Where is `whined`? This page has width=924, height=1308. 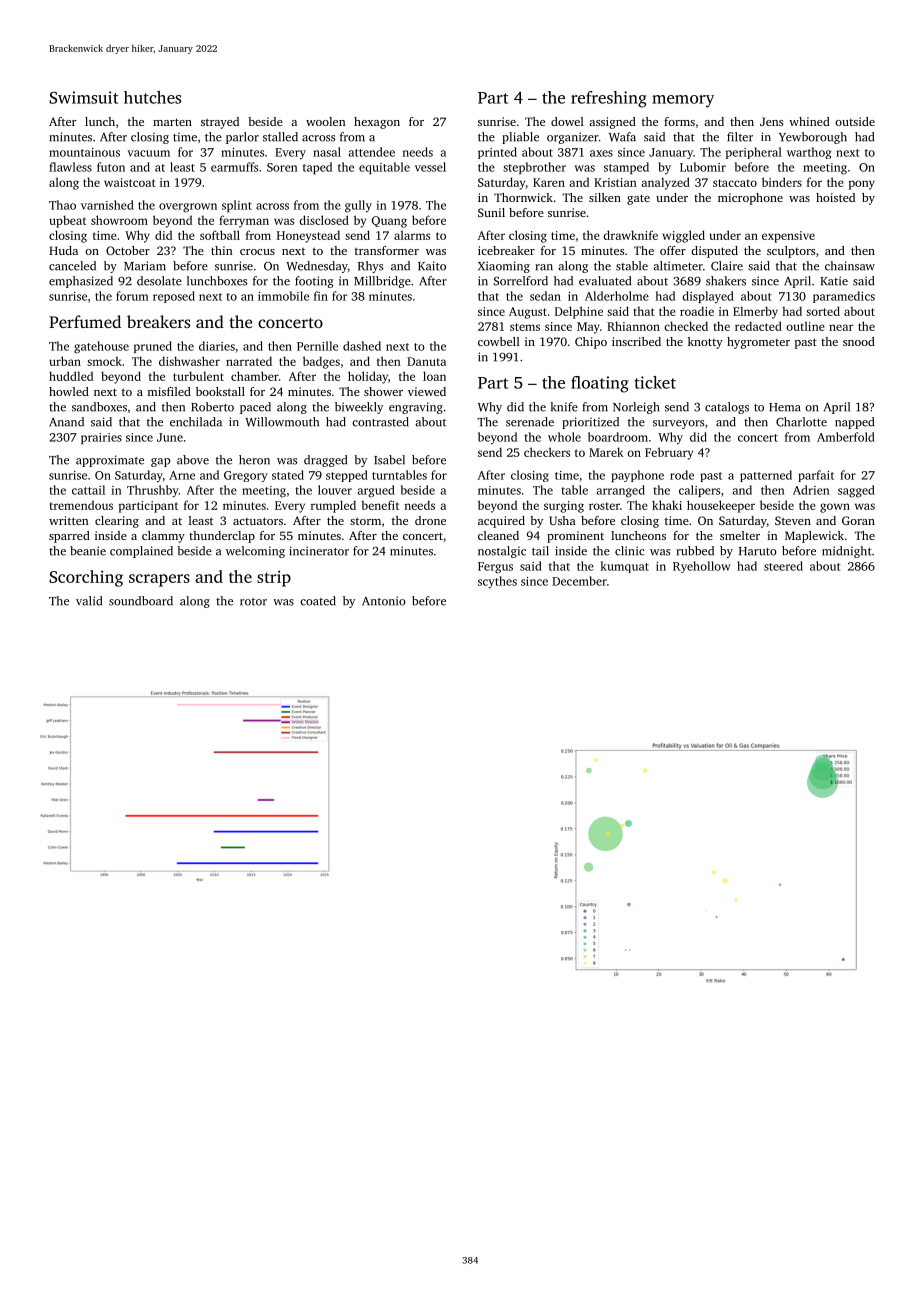
whined is located at coordinates (809, 121).
